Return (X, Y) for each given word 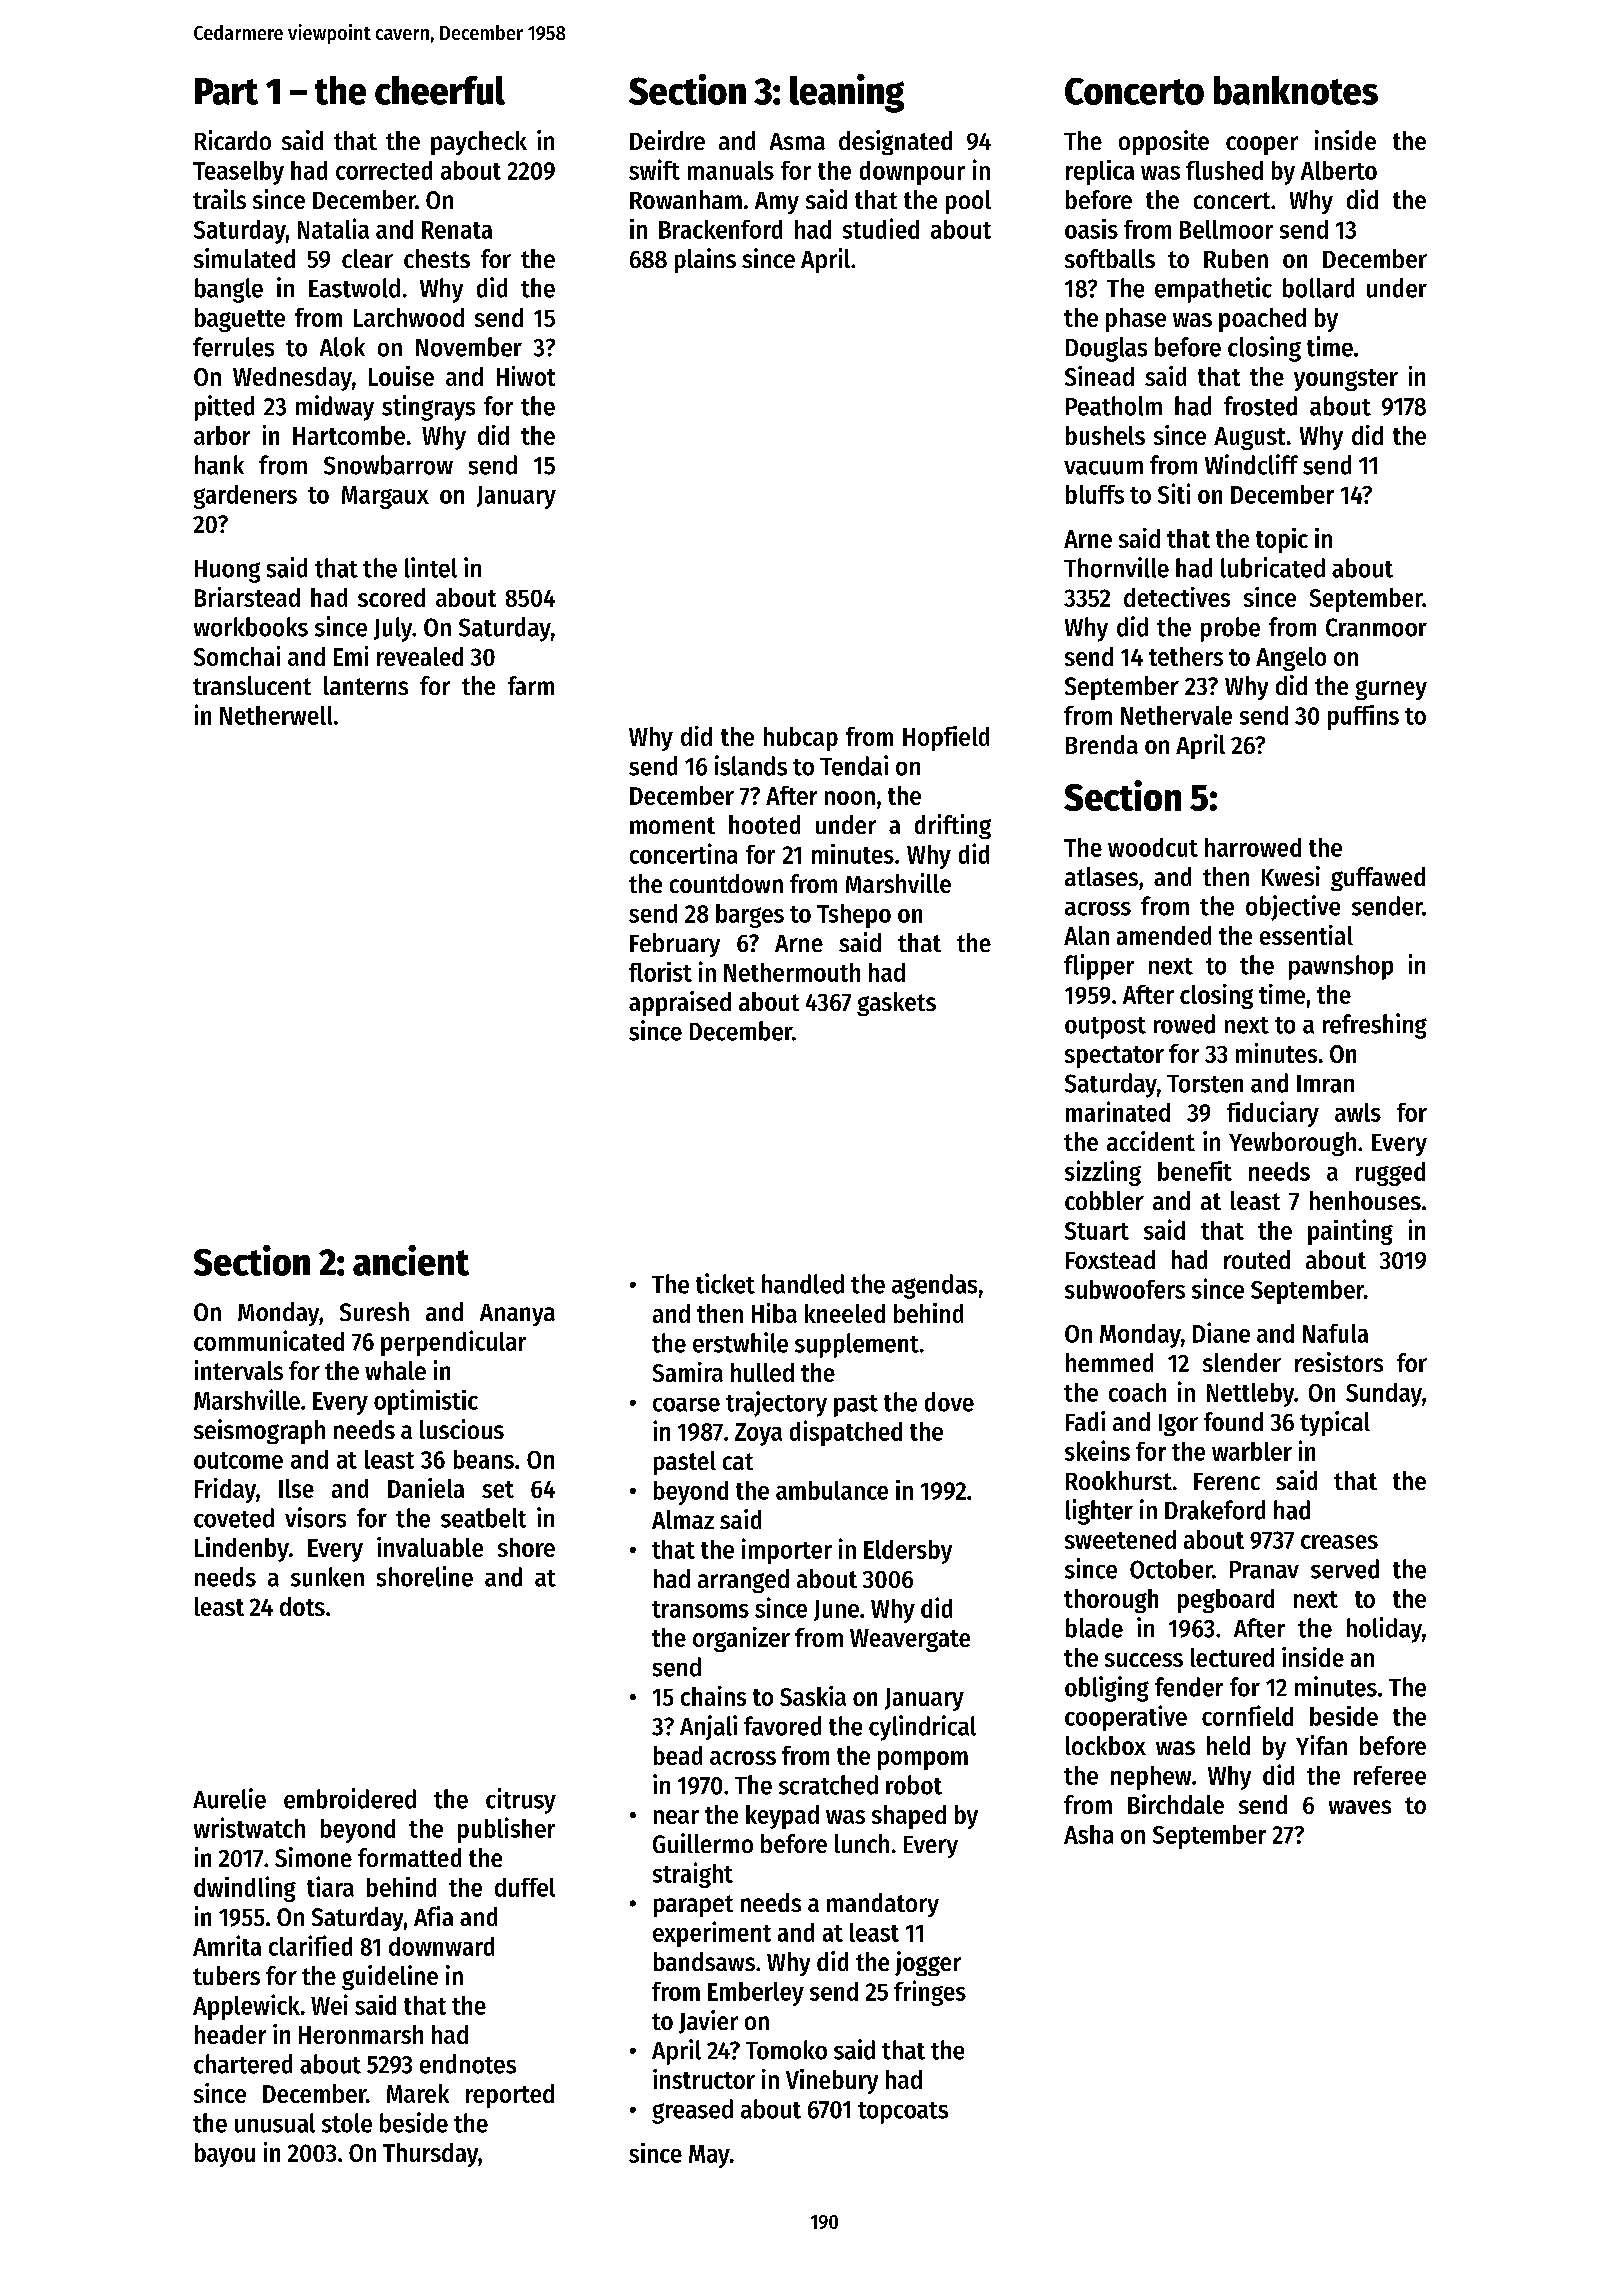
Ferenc (1227, 1481)
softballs (1110, 258)
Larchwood (409, 317)
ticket (725, 1283)
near (676, 1817)
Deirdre (667, 140)
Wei (329, 2004)
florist (660, 972)
